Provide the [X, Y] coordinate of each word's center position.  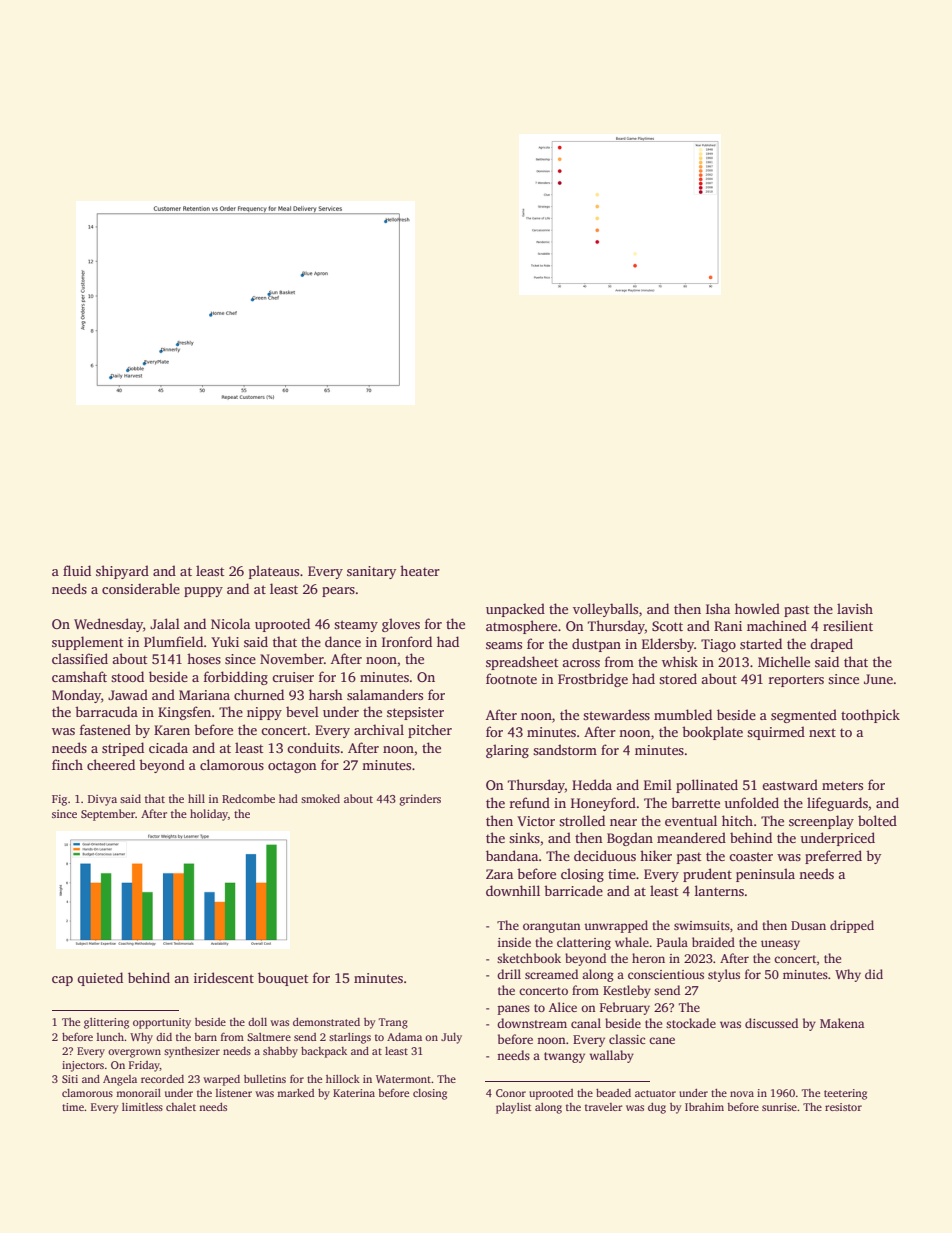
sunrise [779, 1107]
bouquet [283, 979]
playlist [513, 1108]
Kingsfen [184, 713]
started [761, 643]
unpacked [515, 610]
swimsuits [702, 925]
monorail [138, 1093]
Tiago [718, 645]
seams [504, 645]
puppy [203, 592]
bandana [512, 855]
